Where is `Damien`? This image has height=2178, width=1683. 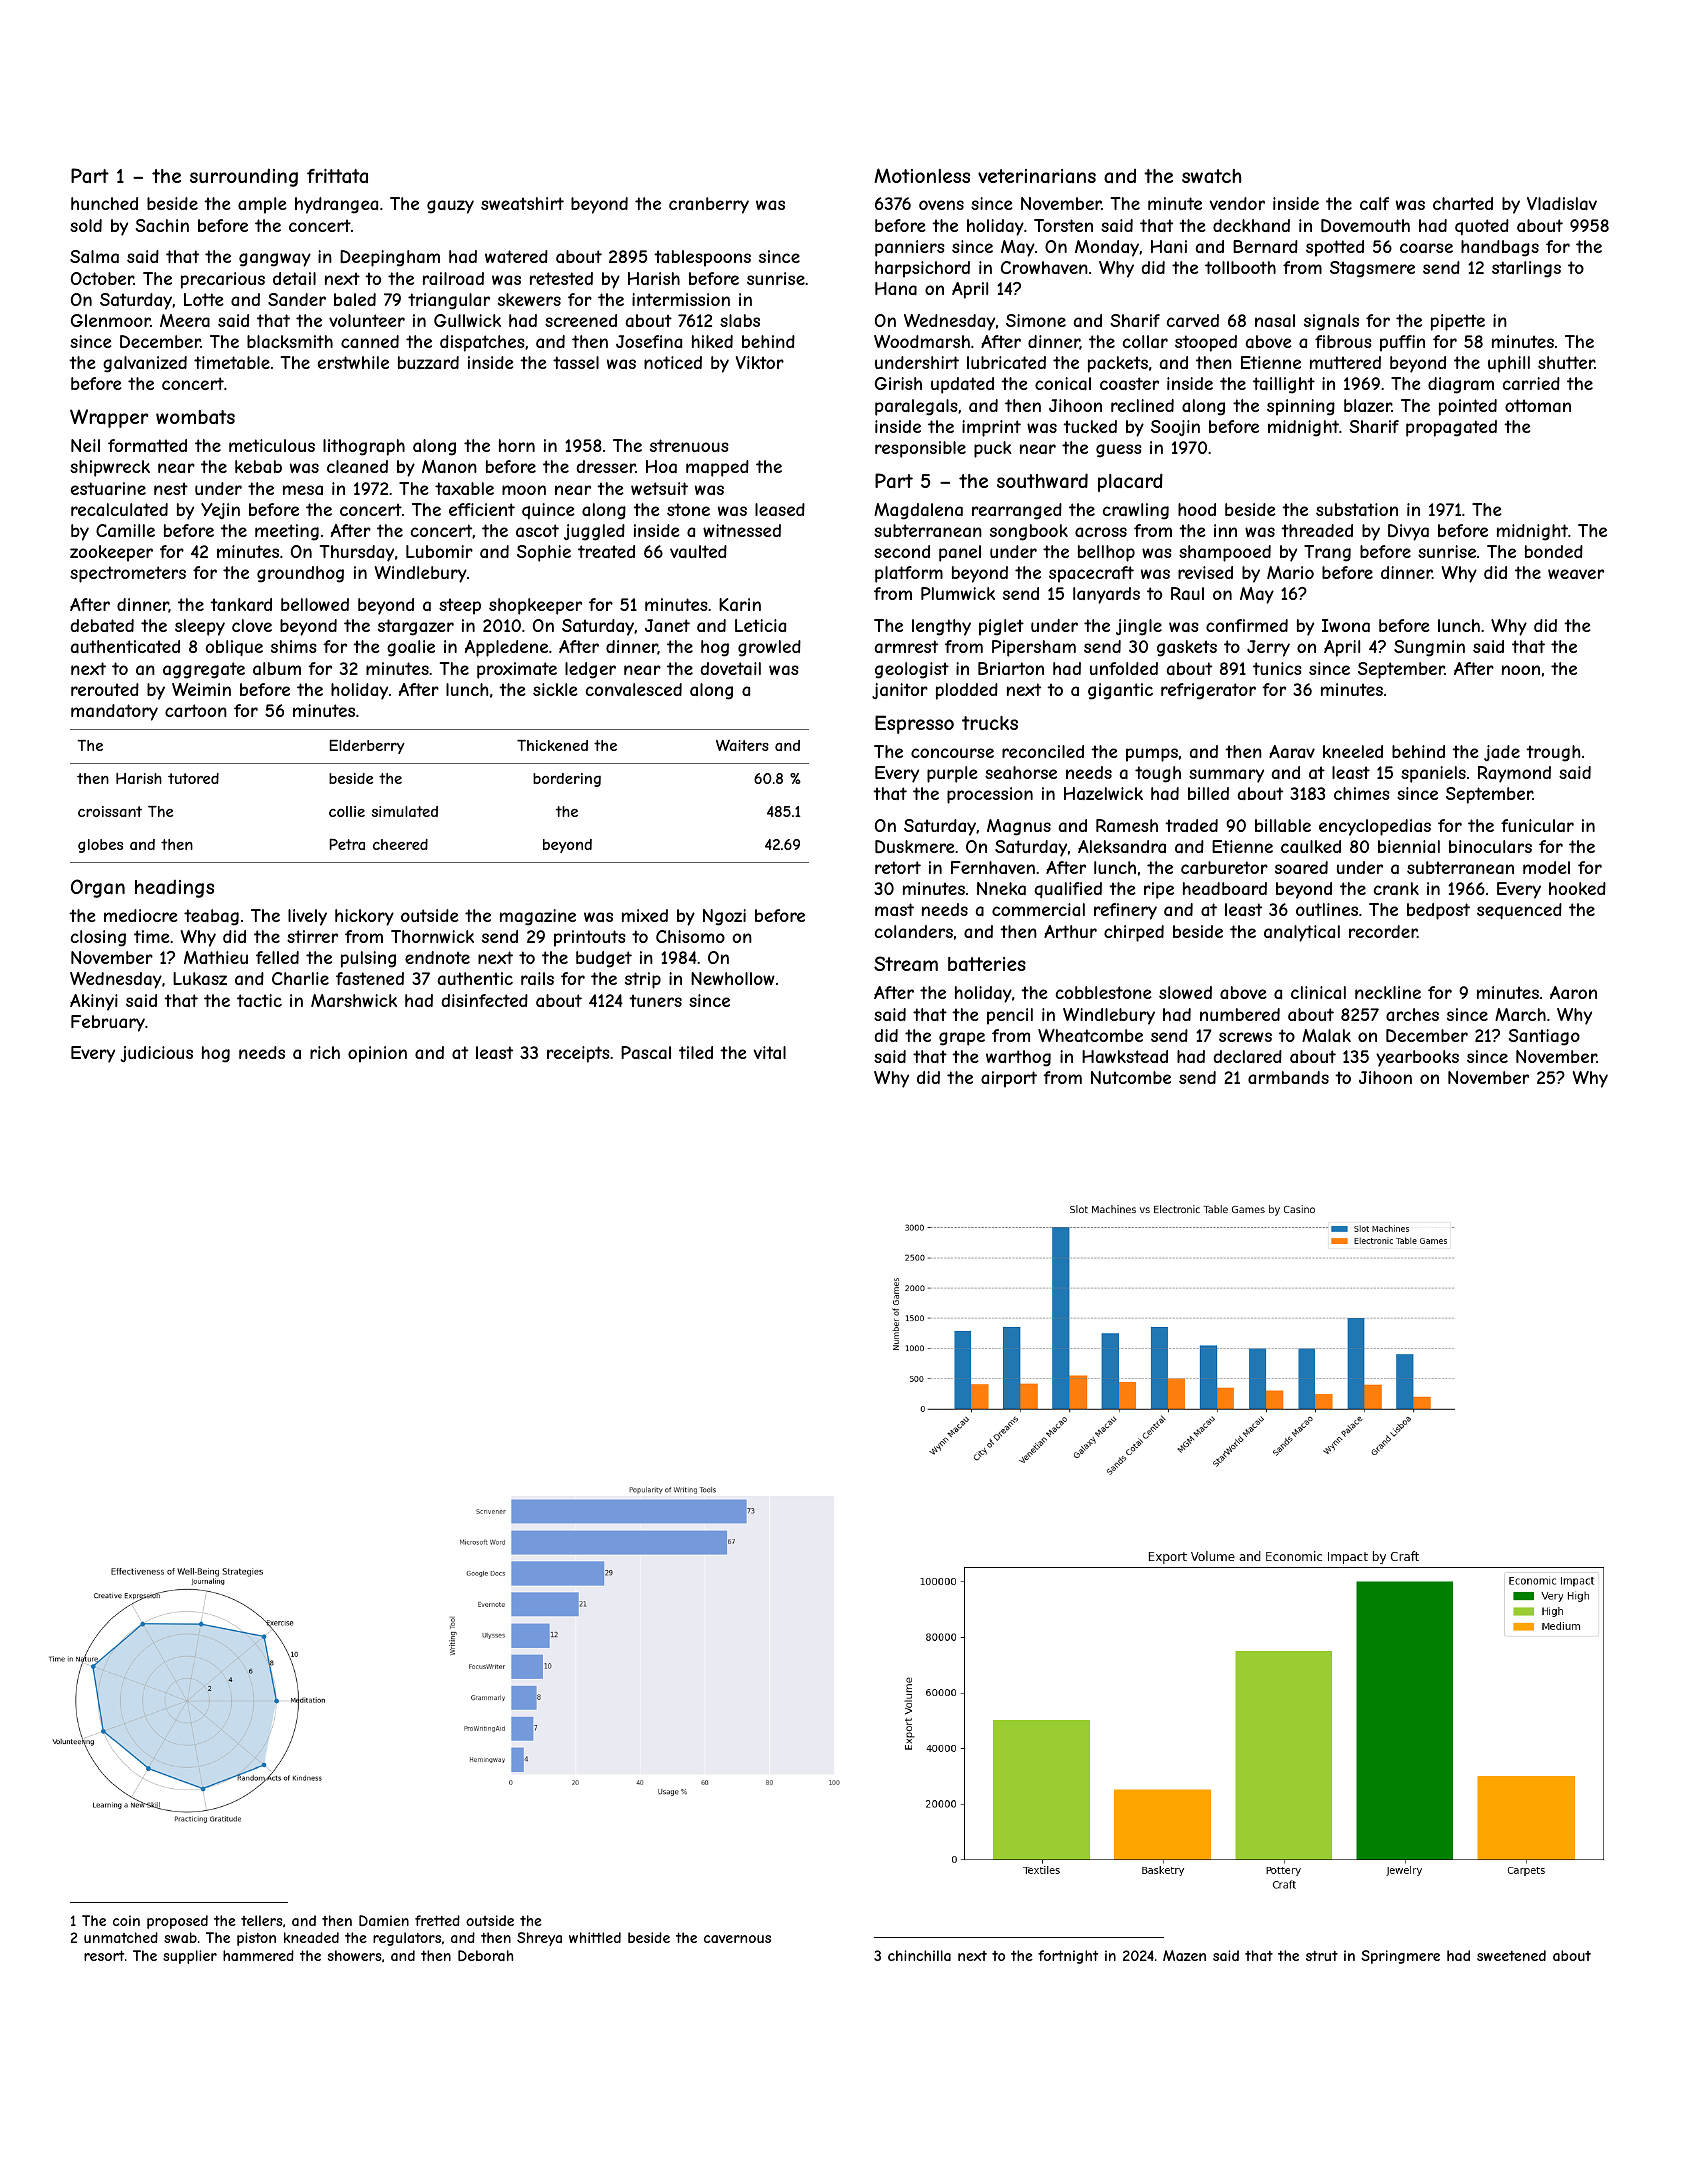 Damien is located at coordinates (384, 1920).
